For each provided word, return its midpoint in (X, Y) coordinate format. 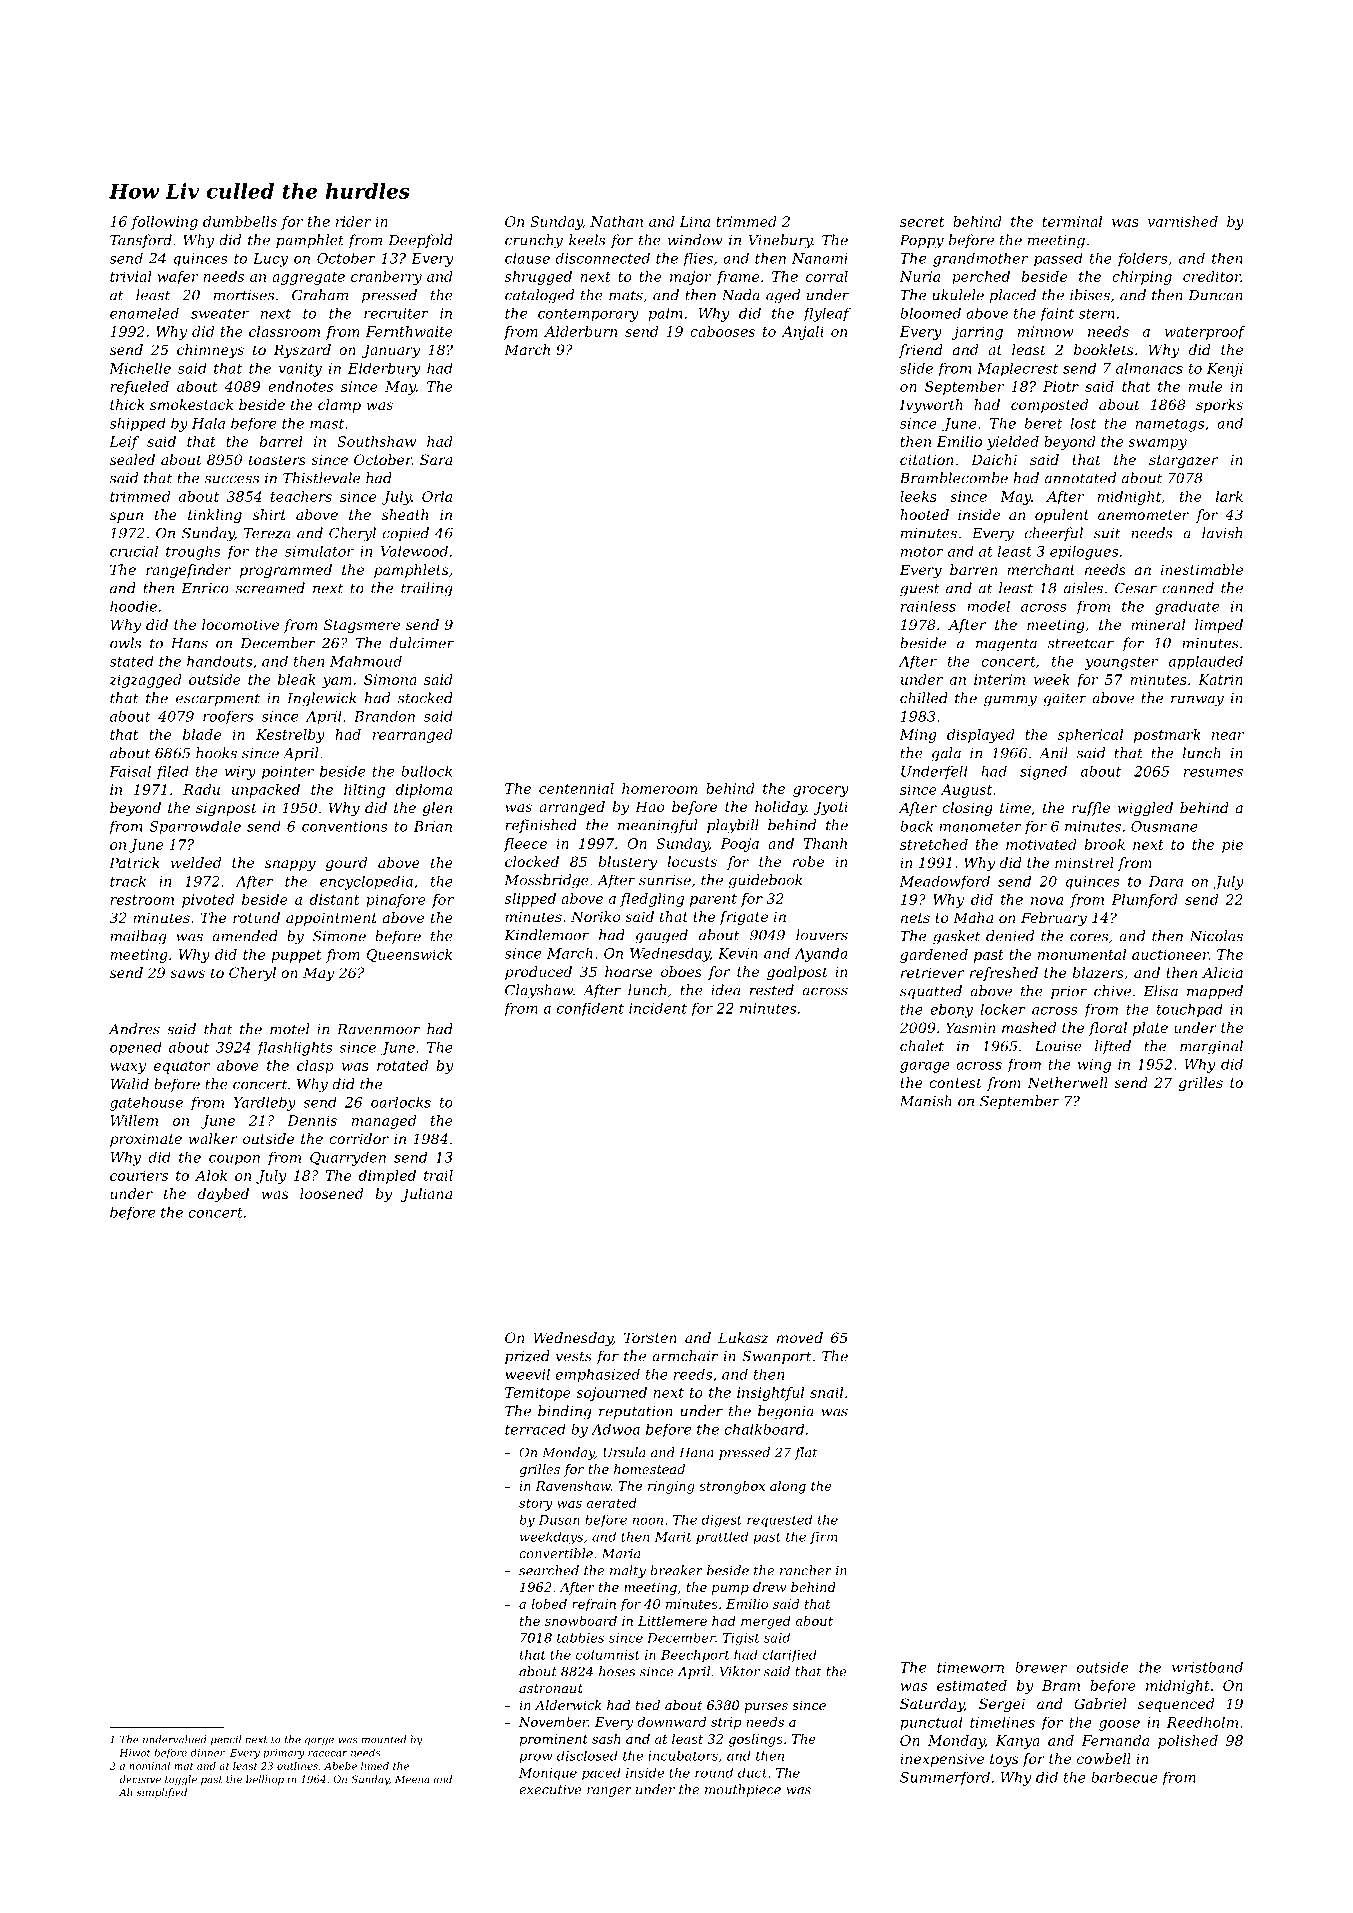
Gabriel (1100, 1703)
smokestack (191, 404)
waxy (128, 1068)
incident (658, 1008)
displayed (981, 736)
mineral (1158, 624)
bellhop (265, 1780)
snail (826, 1392)
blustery (627, 863)
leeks (918, 496)
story (536, 1505)
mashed (1029, 1027)
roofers (228, 717)
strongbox (732, 1487)
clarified (790, 1655)
